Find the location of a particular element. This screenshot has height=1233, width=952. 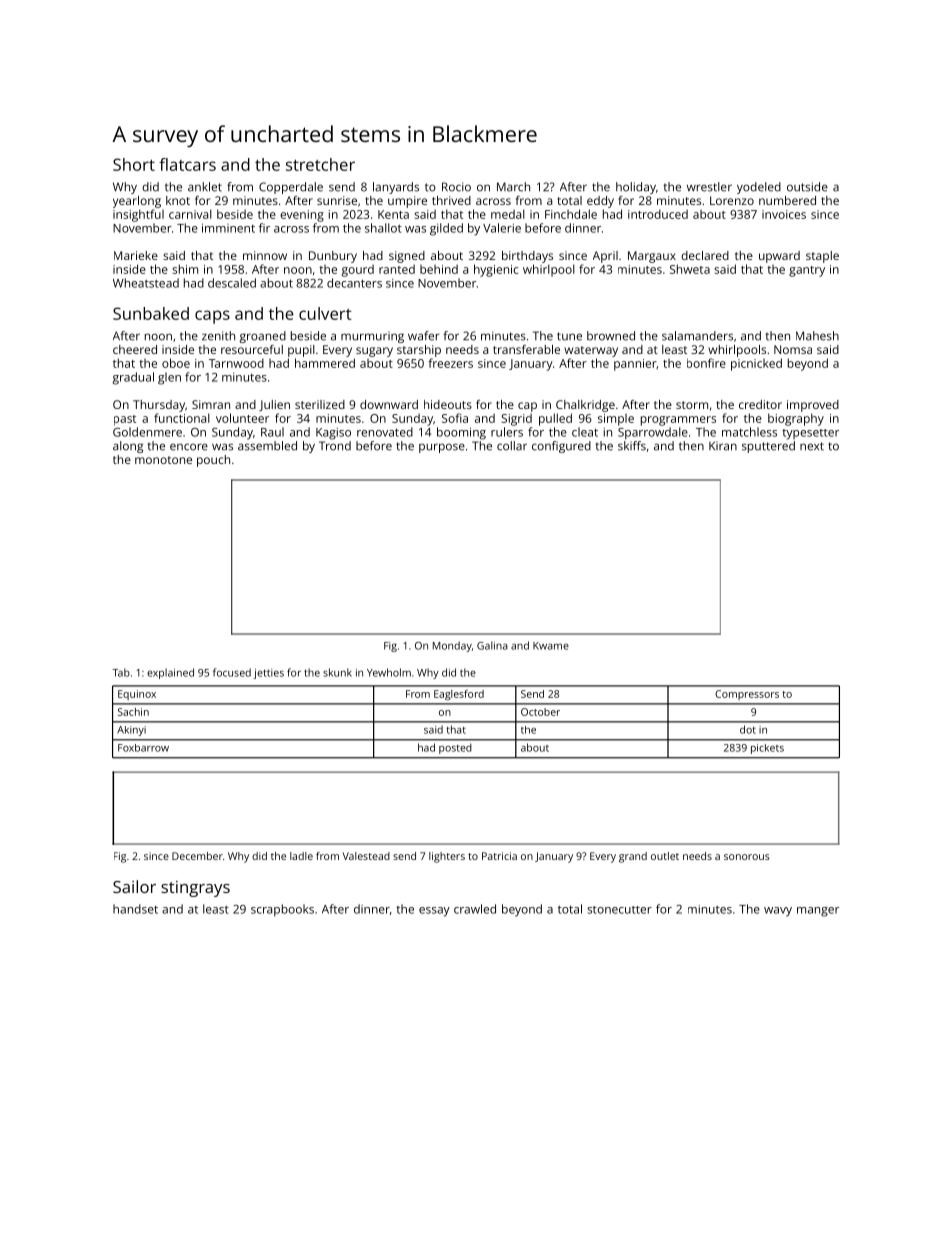

configured is located at coordinates (561, 447).
